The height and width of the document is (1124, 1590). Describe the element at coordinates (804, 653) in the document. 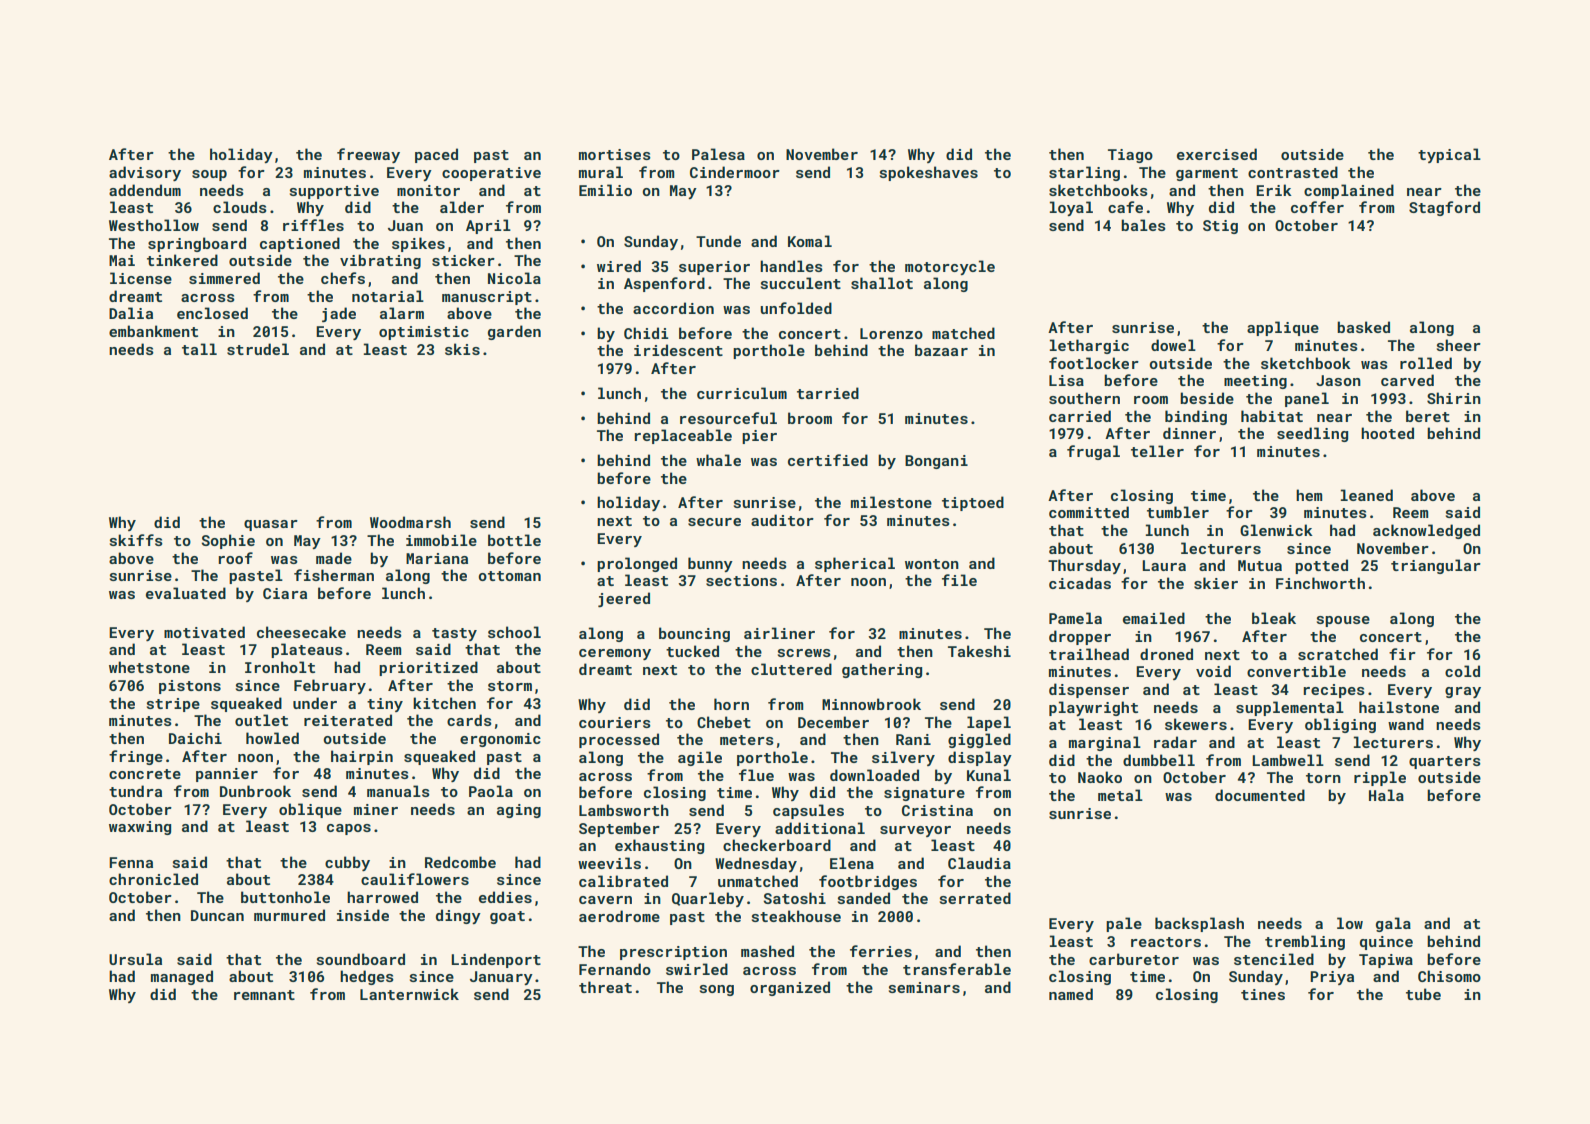

I see `screws` at that location.
